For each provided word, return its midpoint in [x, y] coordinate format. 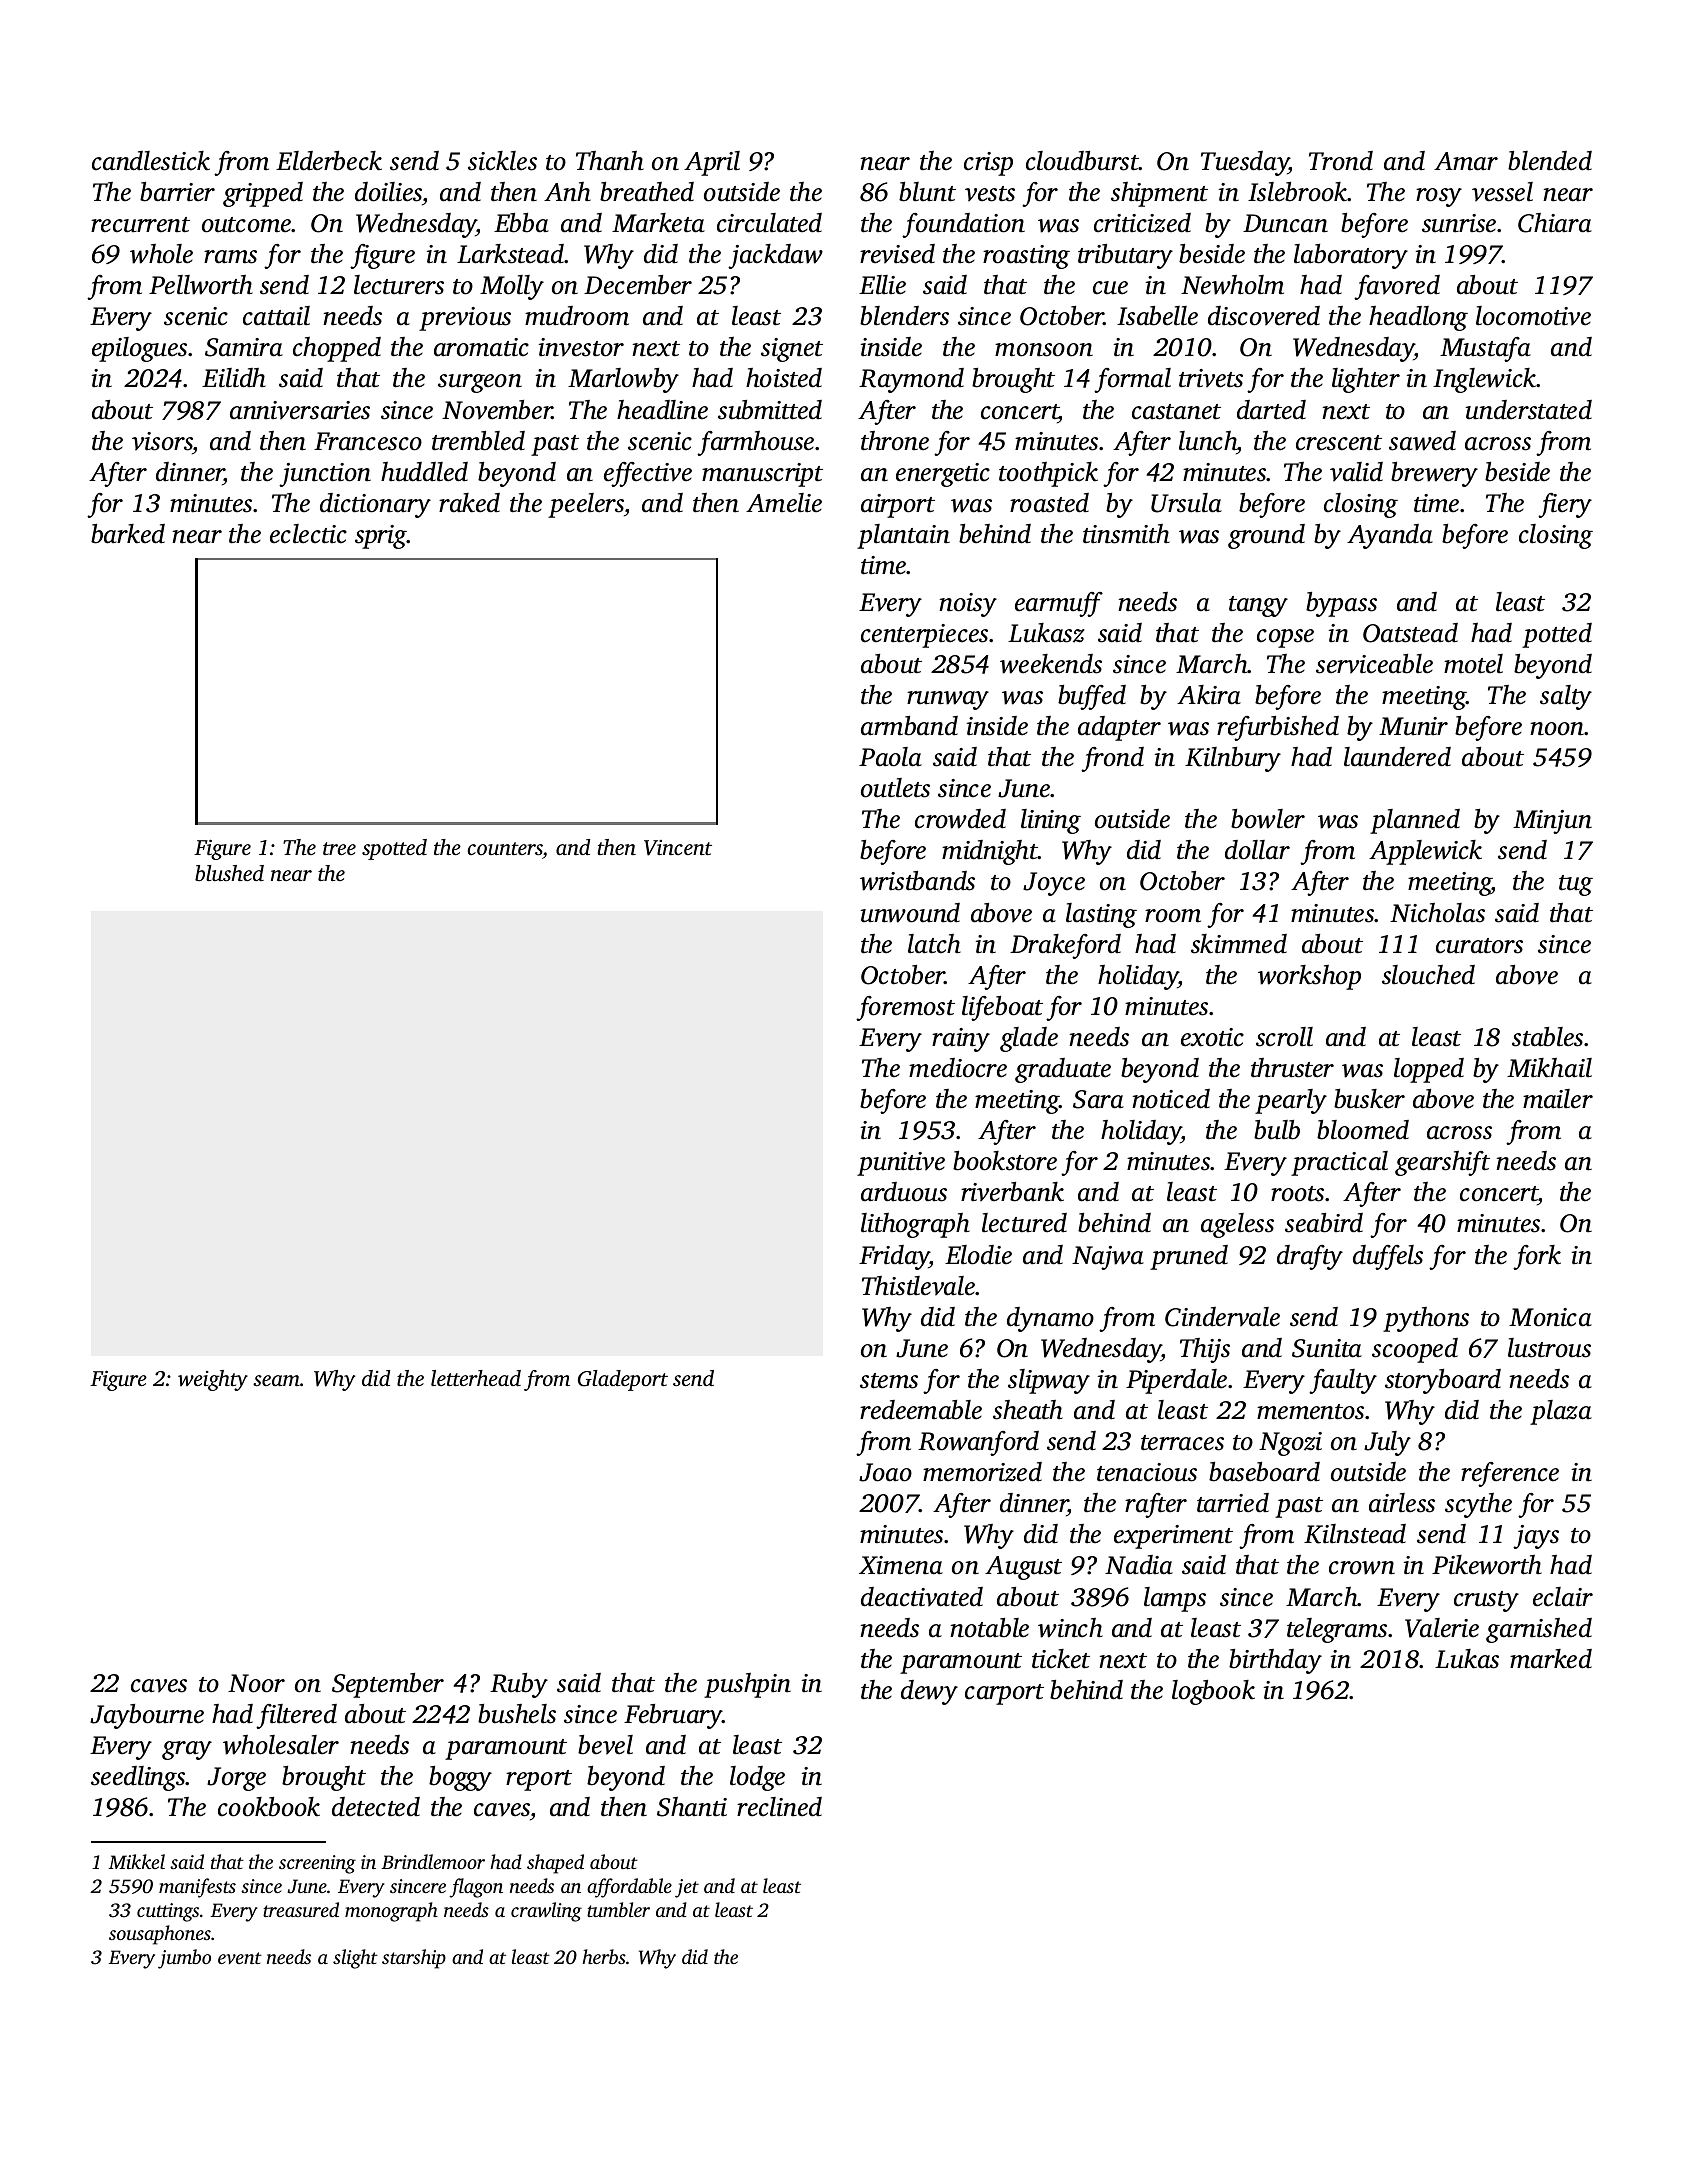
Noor [256, 1683]
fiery [1565, 505]
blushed [229, 873]
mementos [1310, 1412]
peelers [586, 505]
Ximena [901, 1565]
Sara [1098, 1099]
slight [355, 1959]
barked [128, 534]
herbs [604, 1956]
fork [1537, 1257]
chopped [337, 349]
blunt [927, 192]
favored [1397, 287]
